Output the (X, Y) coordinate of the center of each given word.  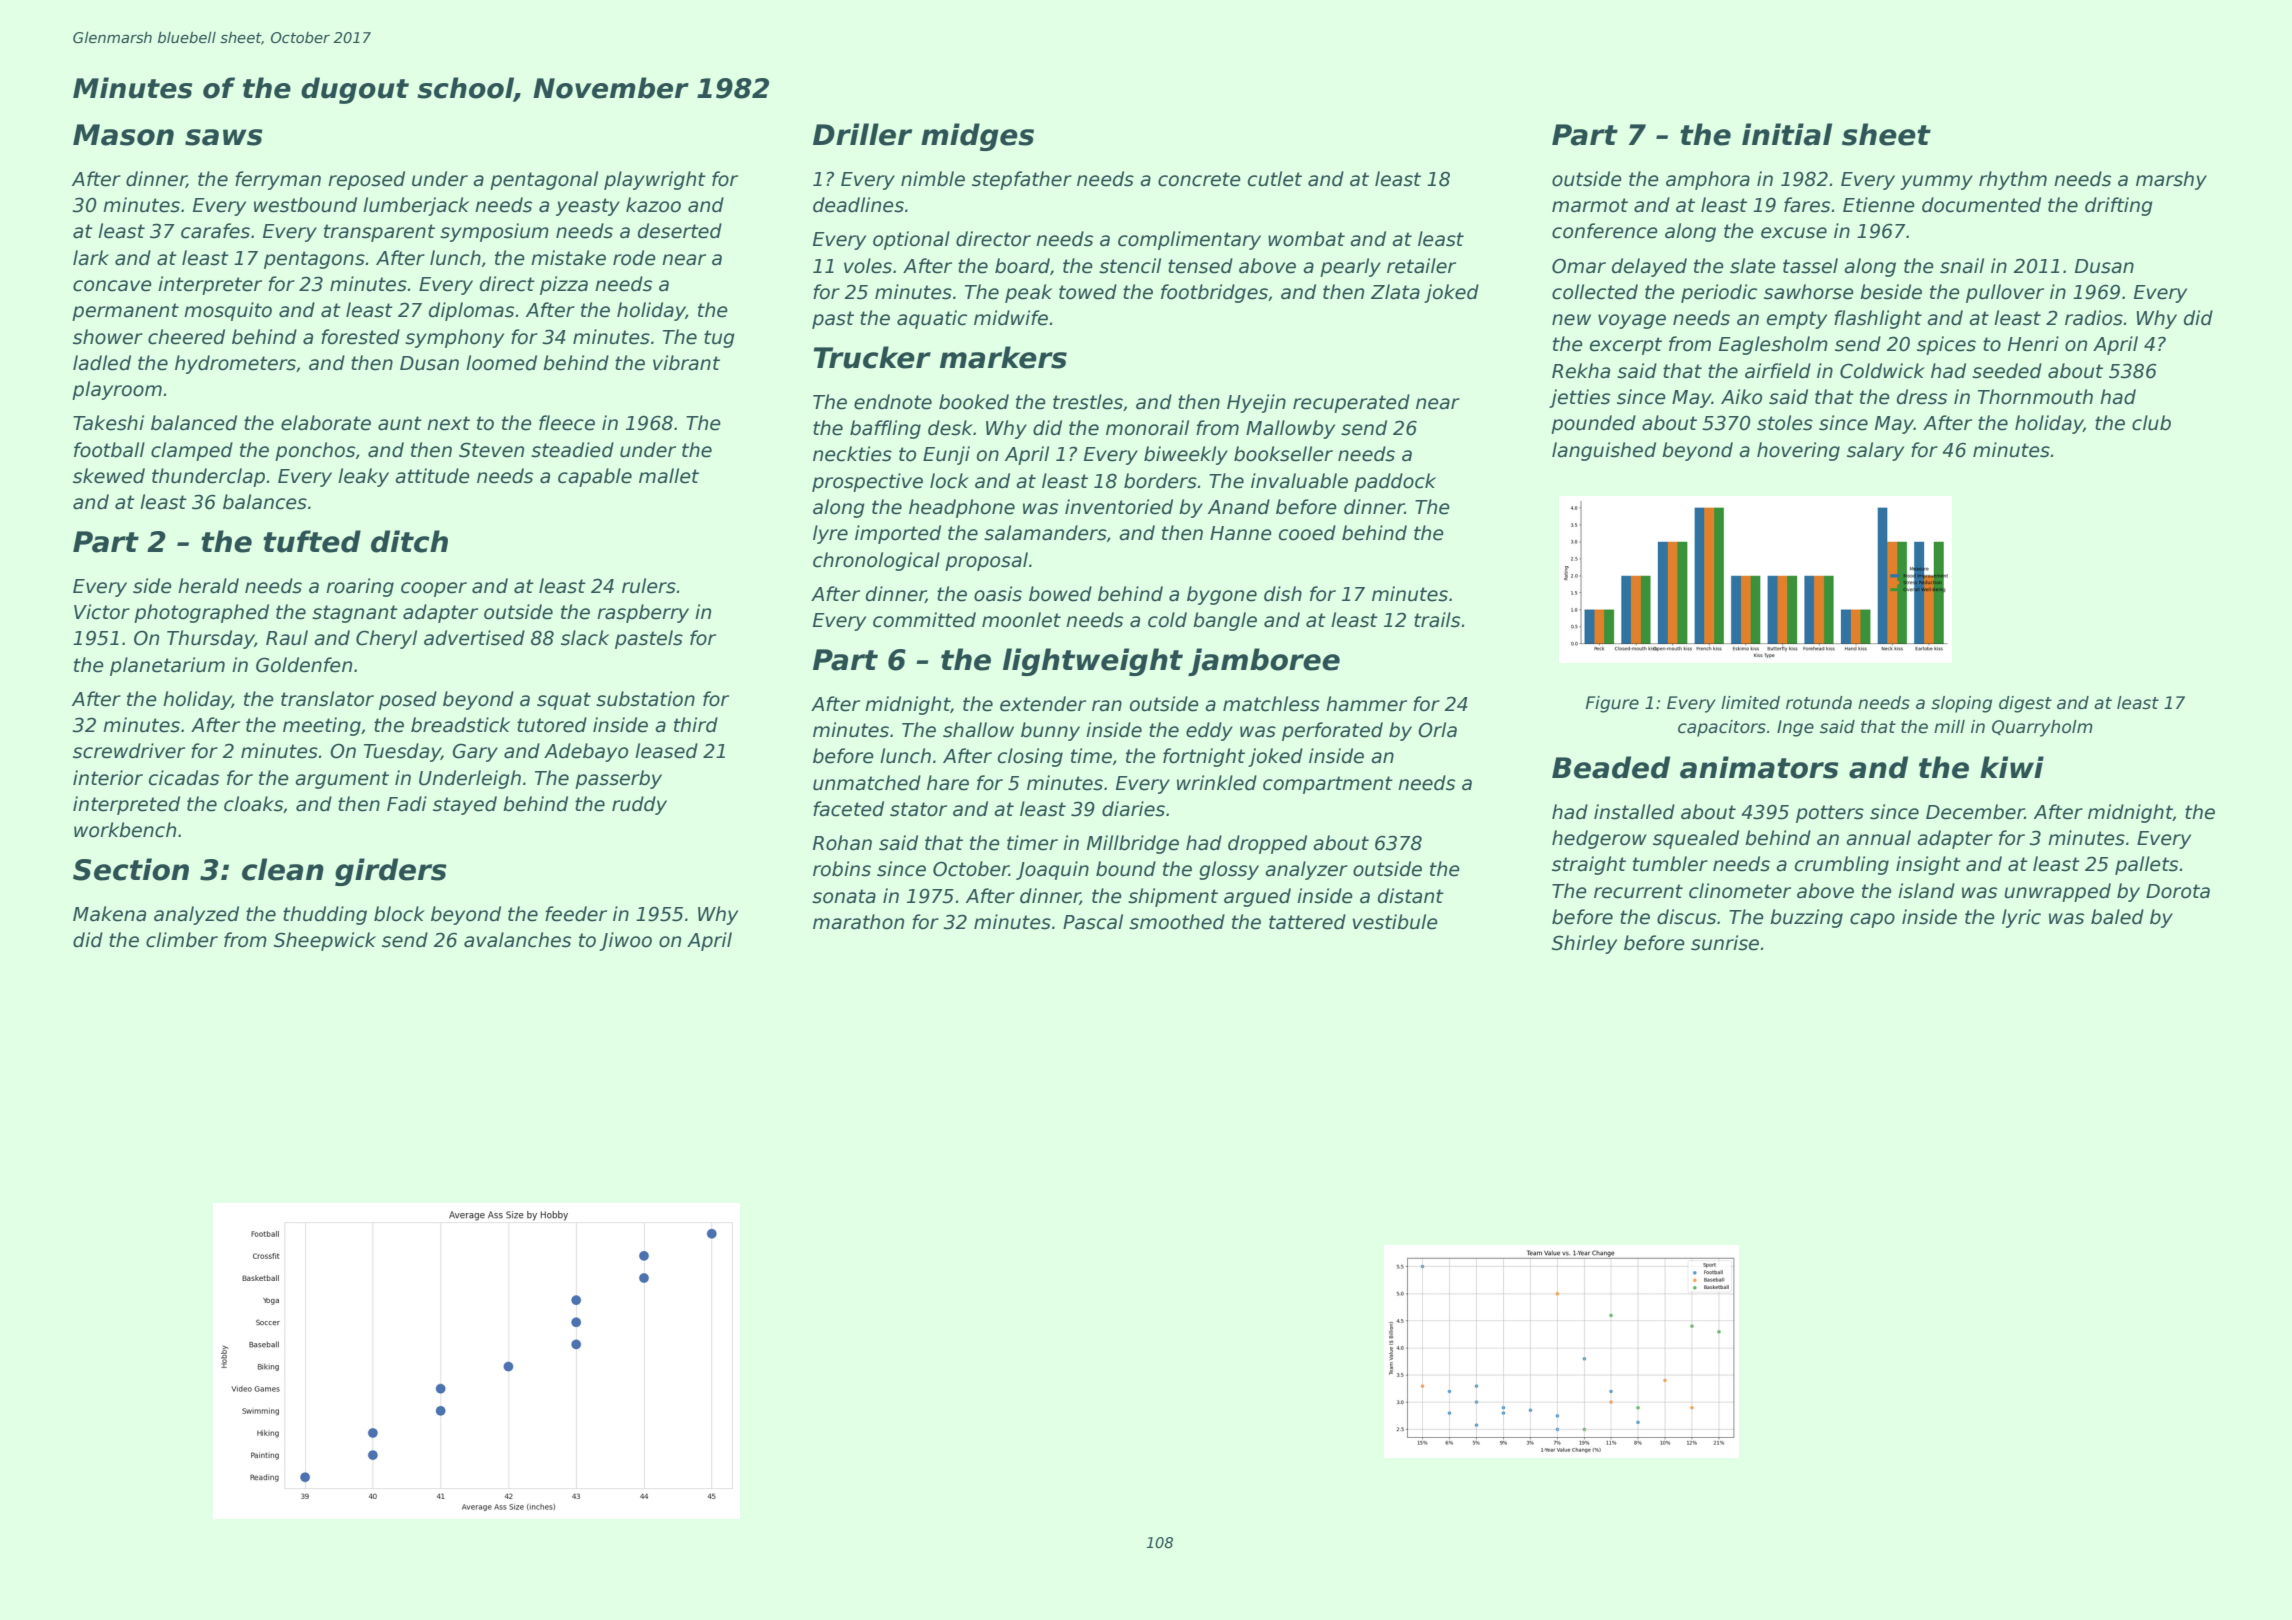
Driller (862, 134)
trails (1437, 620)
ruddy (639, 805)
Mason (123, 135)
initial (1787, 134)
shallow (978, 730)
